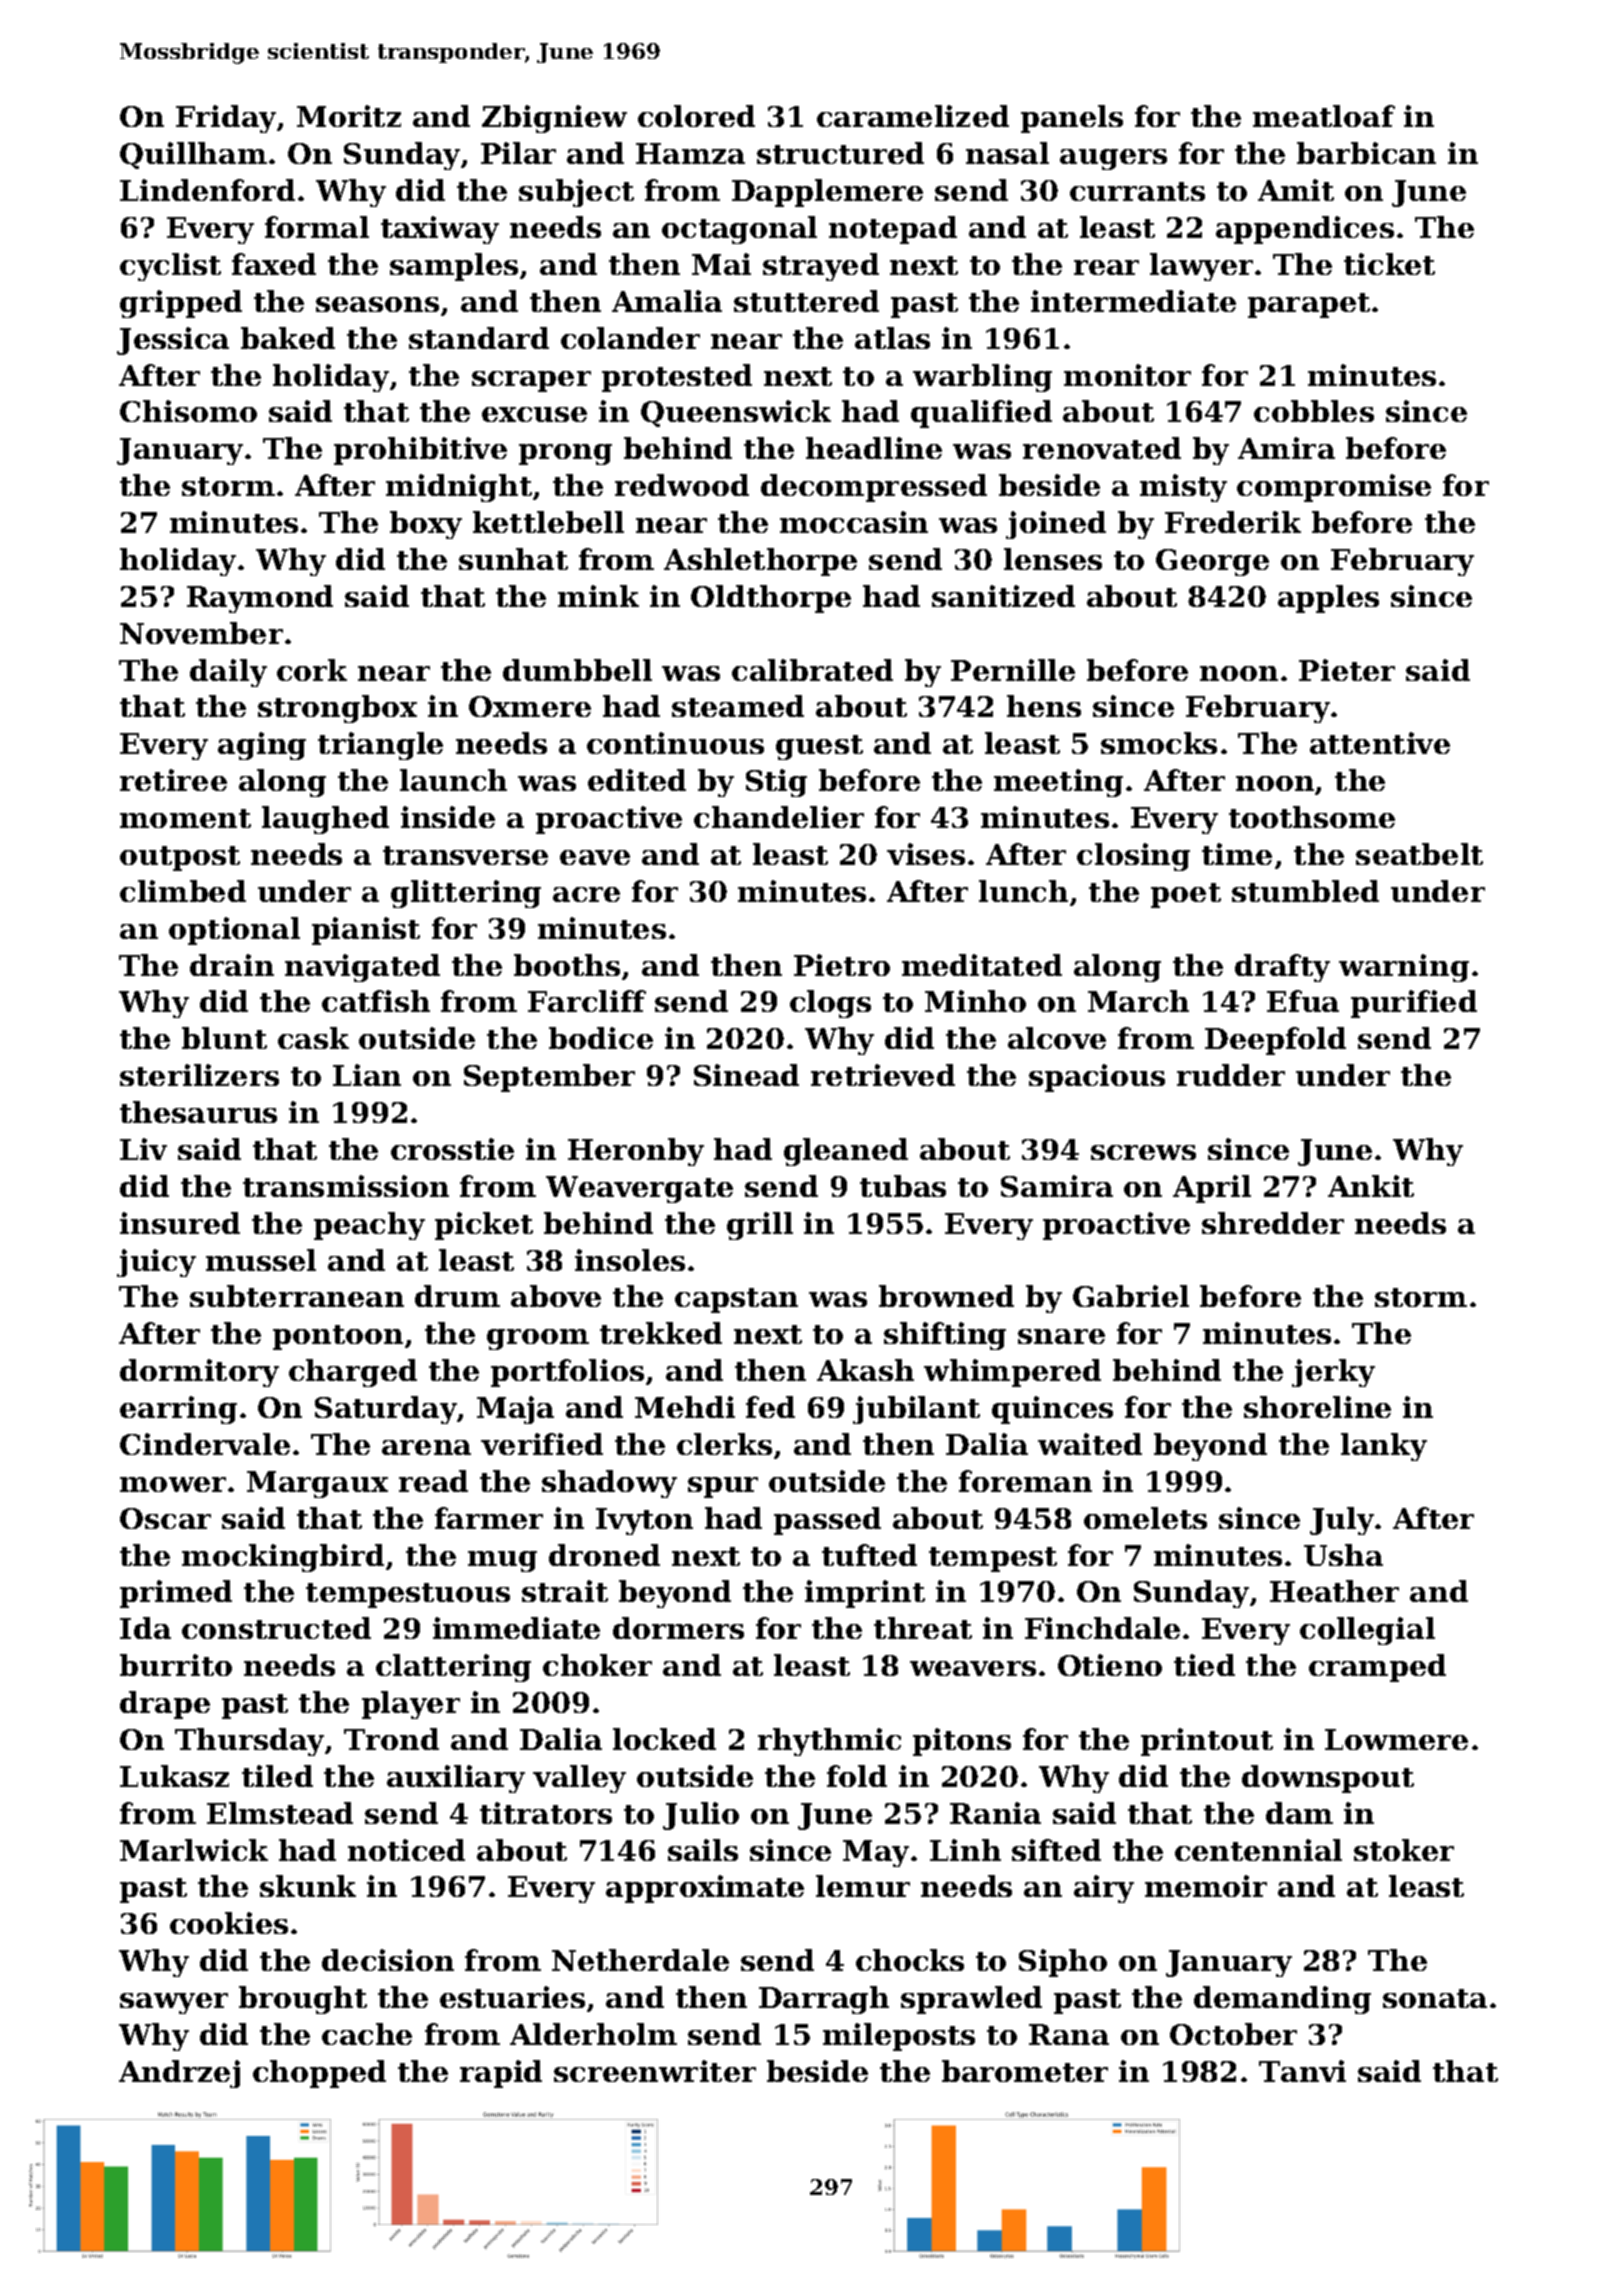 The image size is (1620, 2292). I want to click on caramelized, so click(913, 116).
